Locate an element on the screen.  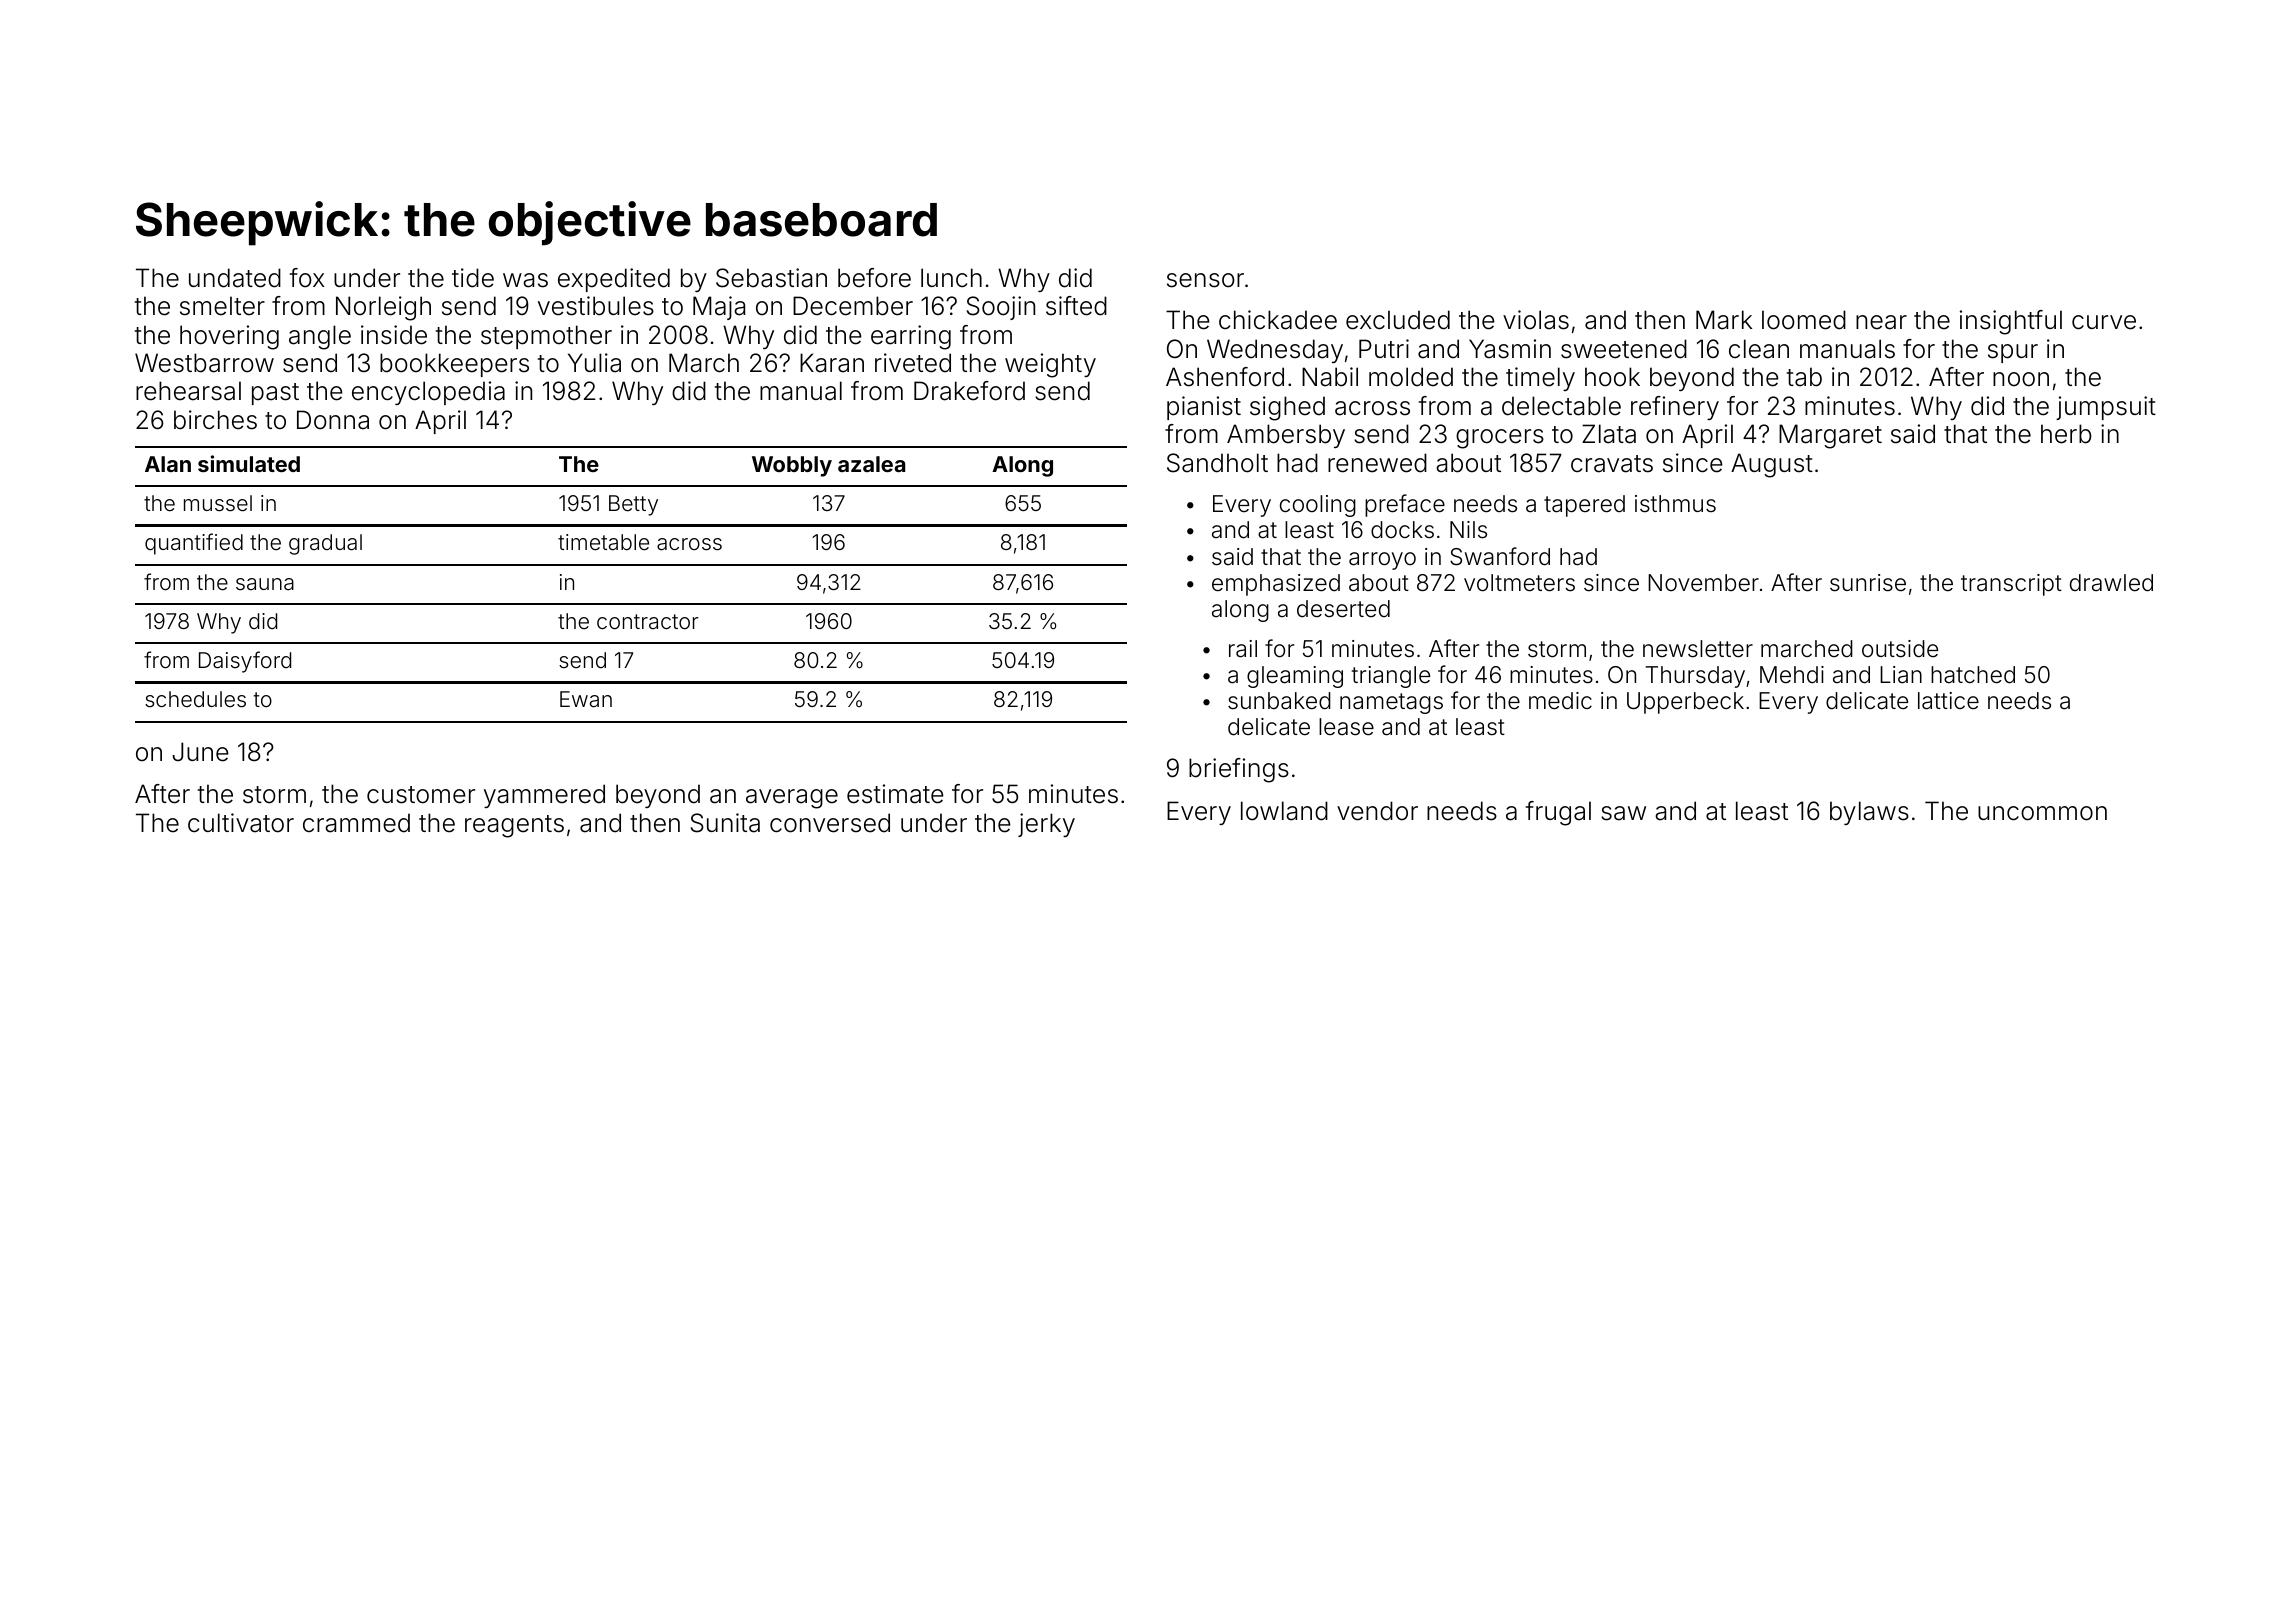
contractor is located at coordinates (648, 622).
